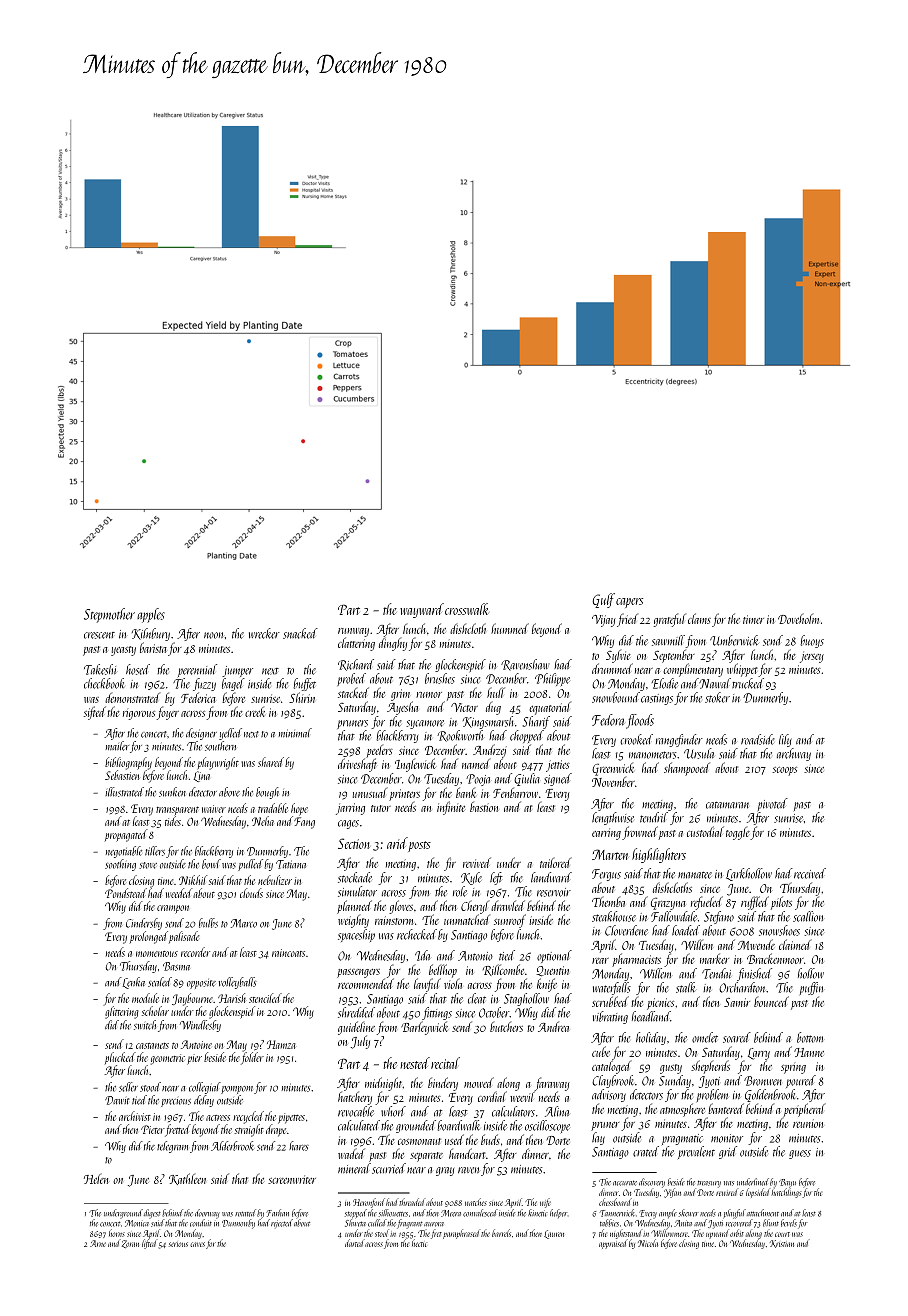  What do you see at coordinates (475, 956) in the screenshot?
I see `Antonio` at bounding box center [475, 956].
